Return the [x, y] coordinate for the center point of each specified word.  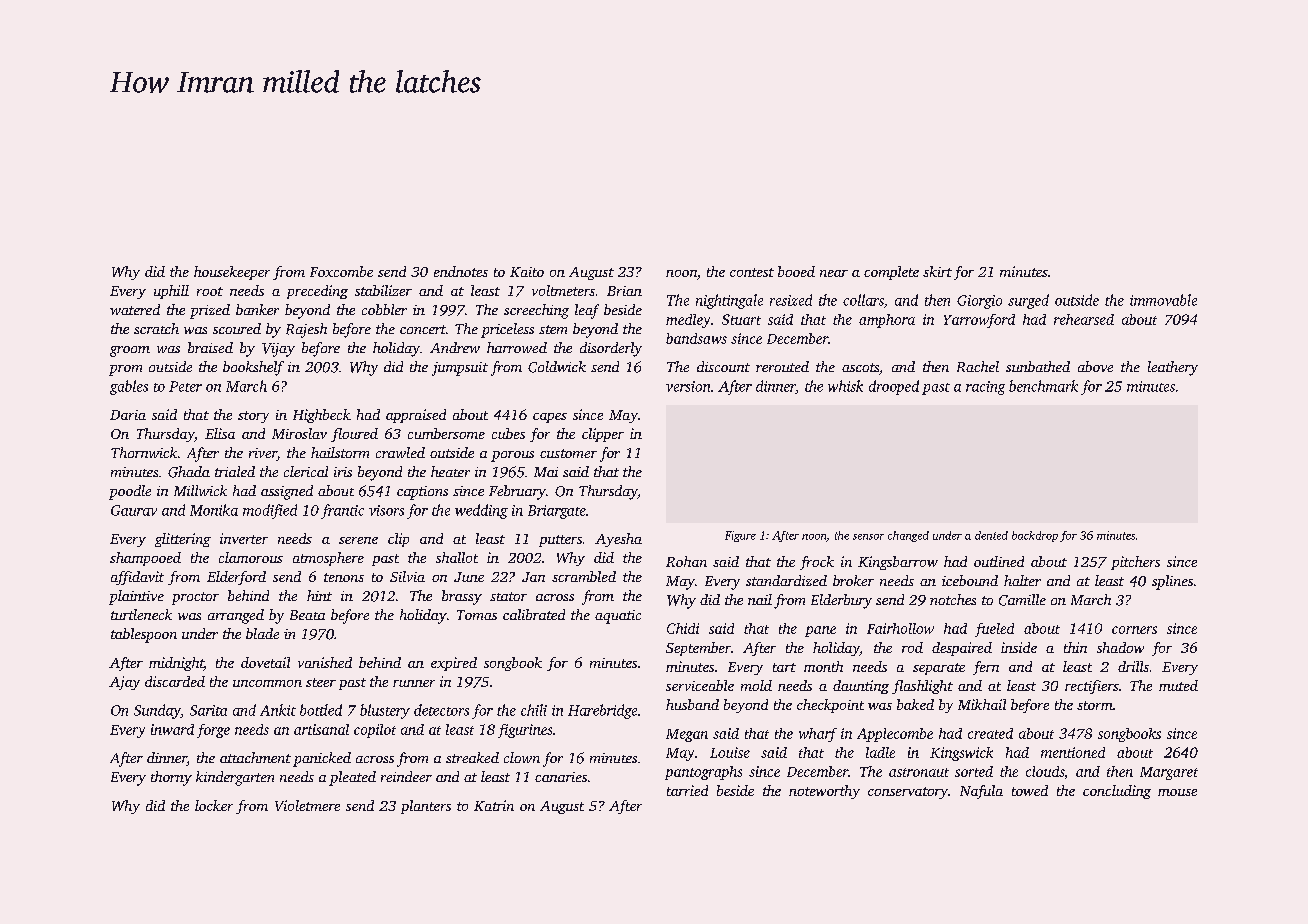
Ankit [278, 710]
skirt [937, 271]
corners [1134, 630]
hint [319, 595]
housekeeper [232, 273]
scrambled [584, 576]
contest [752, 272]
